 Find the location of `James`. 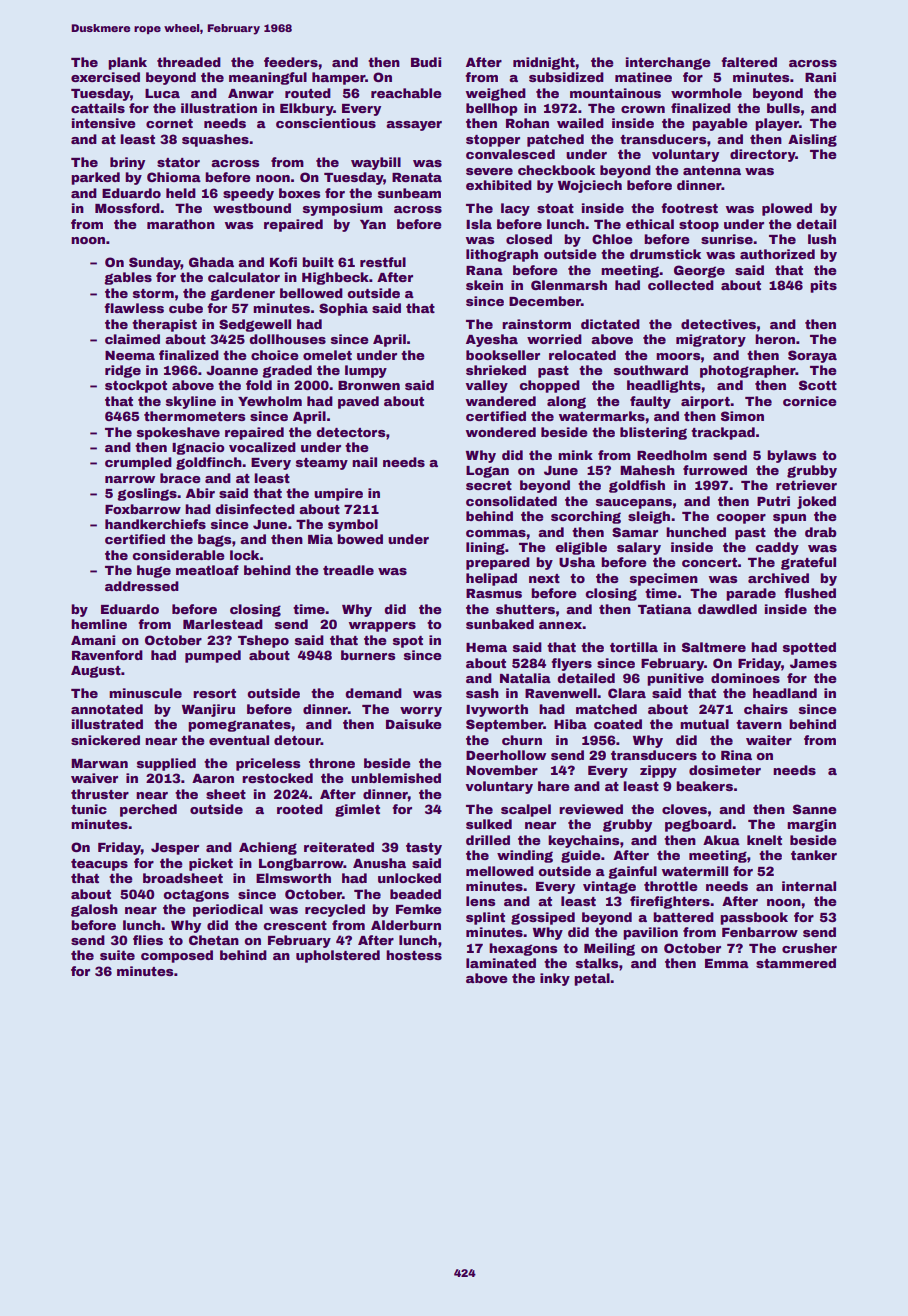

James is located at coordinates (813, 663).
